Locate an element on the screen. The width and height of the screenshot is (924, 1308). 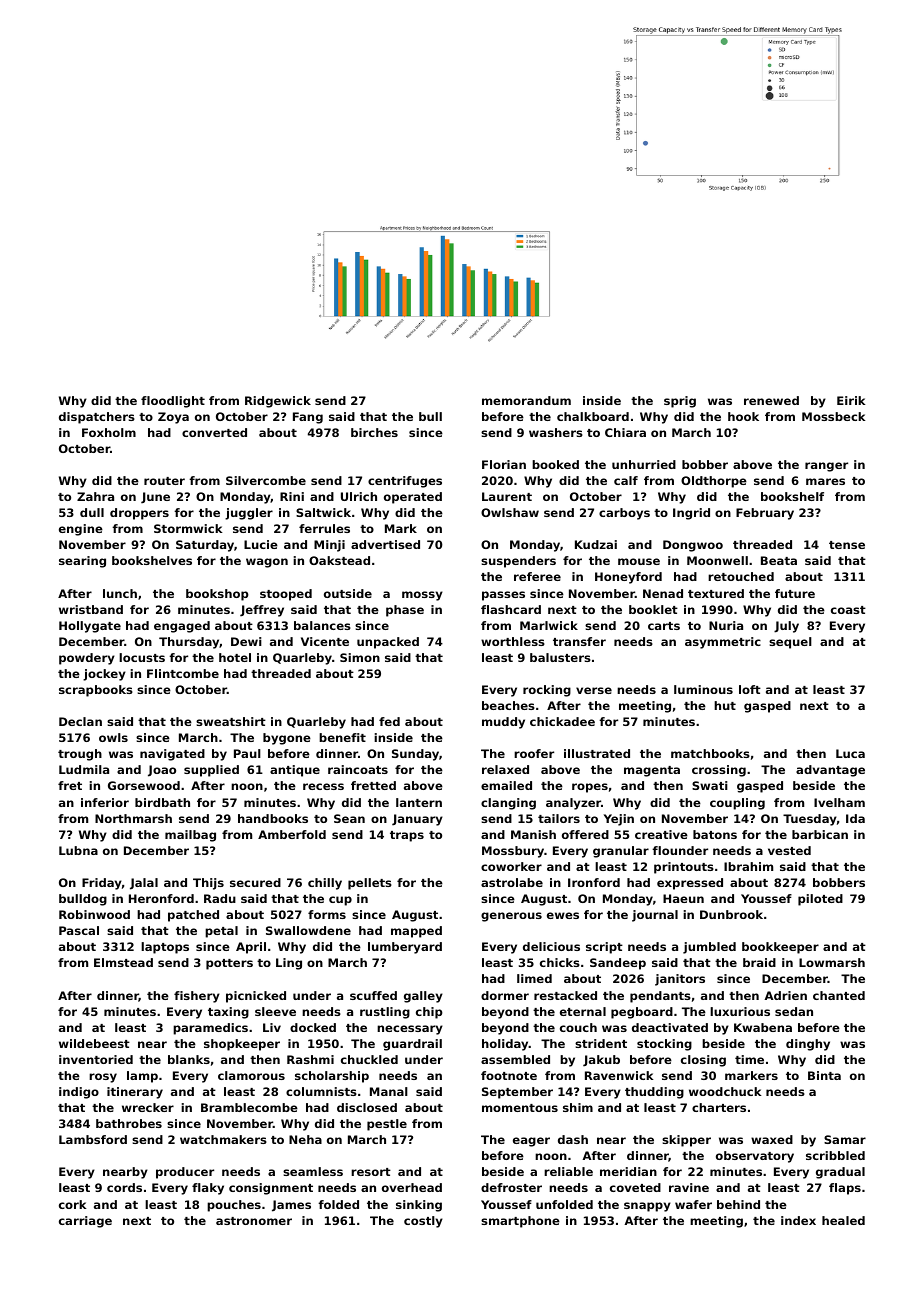
antique is located at coordinates (295, 771).
